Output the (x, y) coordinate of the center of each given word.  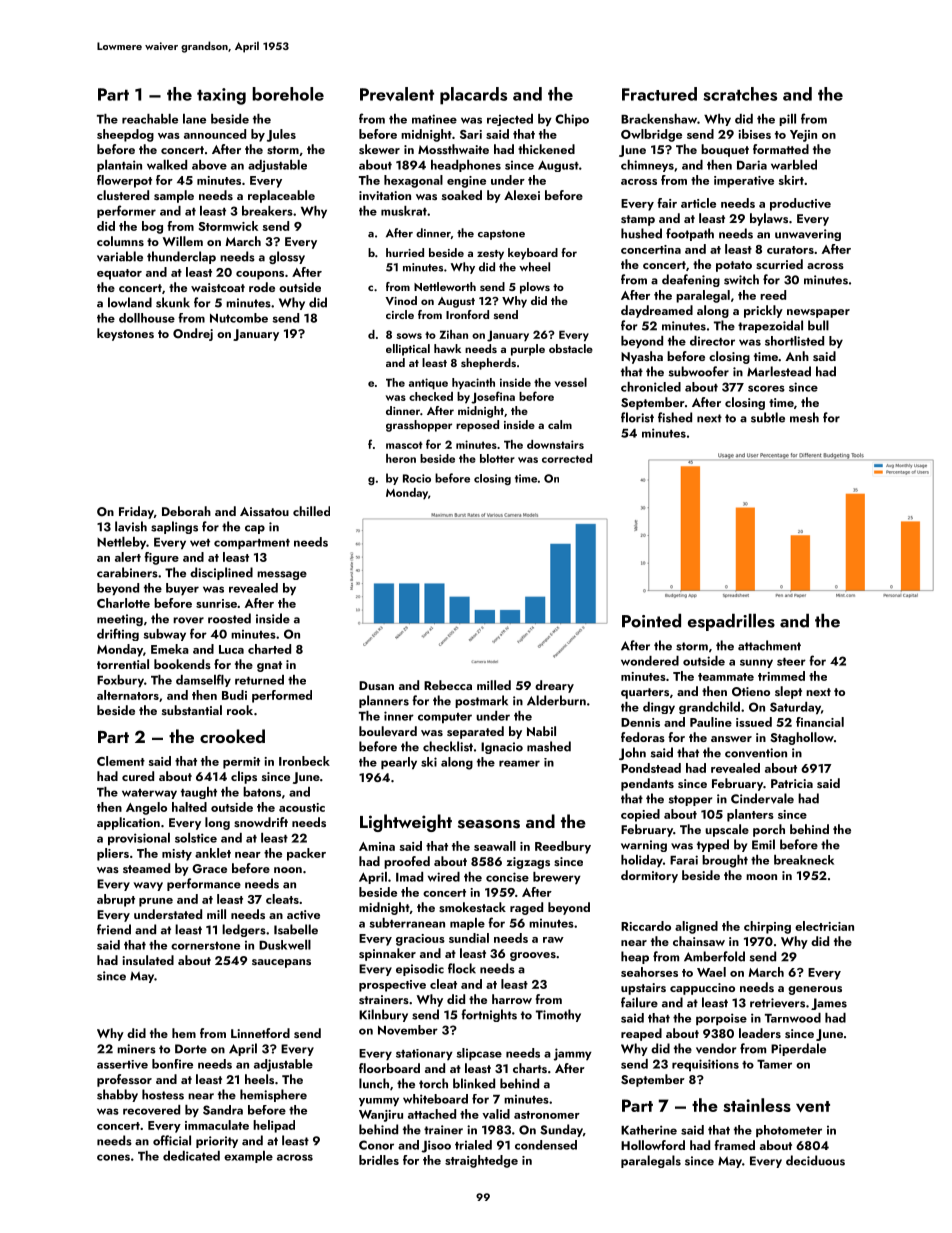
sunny (756, 663)
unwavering (808, 235)
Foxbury (120, 681)
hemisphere (273, 1095)
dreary (554, 686)
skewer (379, 149)
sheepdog (125, 135)
